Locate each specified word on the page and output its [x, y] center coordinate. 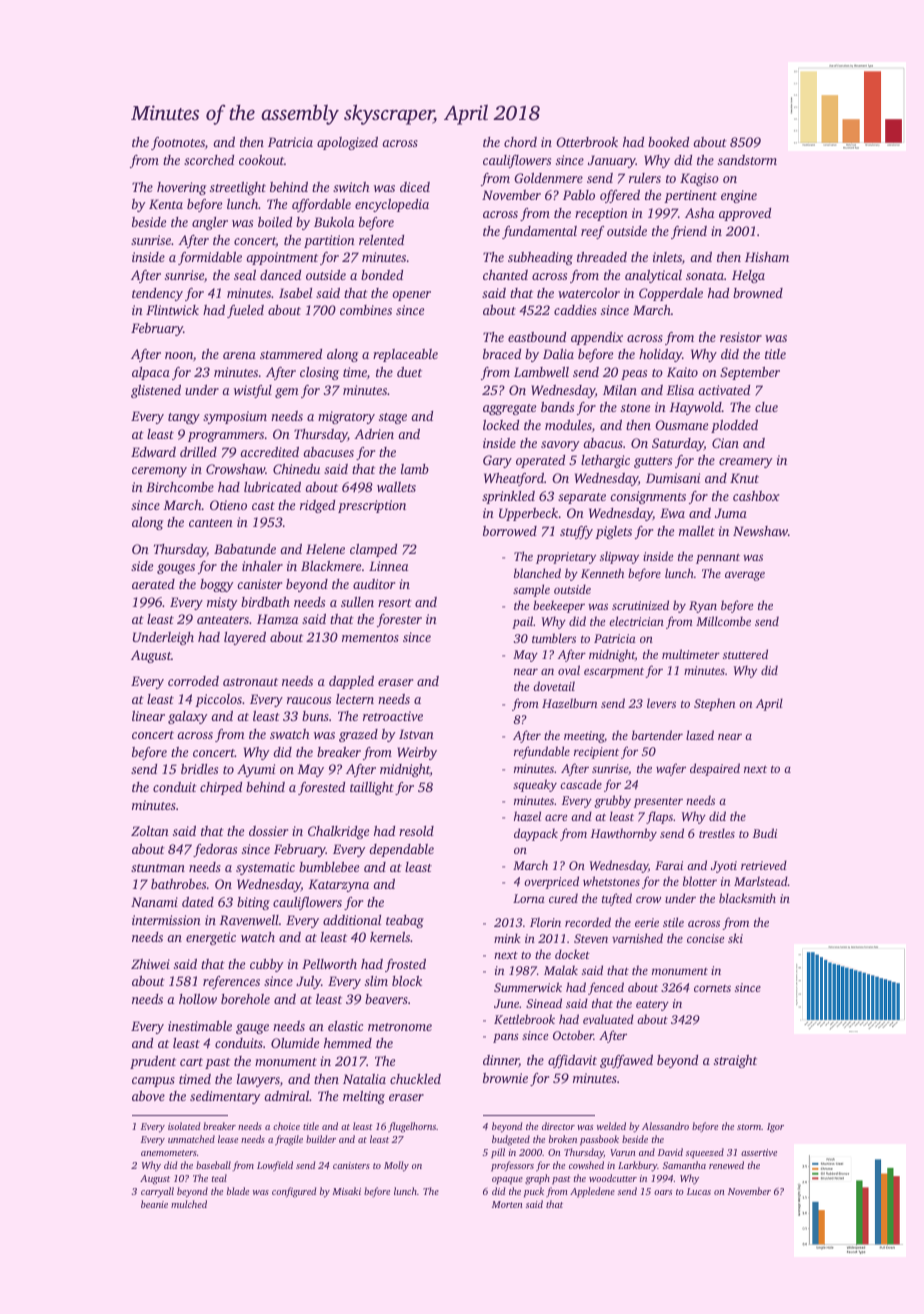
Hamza [277, 619]
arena [239, 355]
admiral [286, 1096]
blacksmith [747, 898]
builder [321, 1139]
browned [758, 293]
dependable [401, 850]
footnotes [178, 143]
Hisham [767, 257]
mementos [370, 638]
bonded [382, 275]
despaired [715, 769]
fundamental [539, 232]
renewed [726, 1165]
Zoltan [150, 831]
